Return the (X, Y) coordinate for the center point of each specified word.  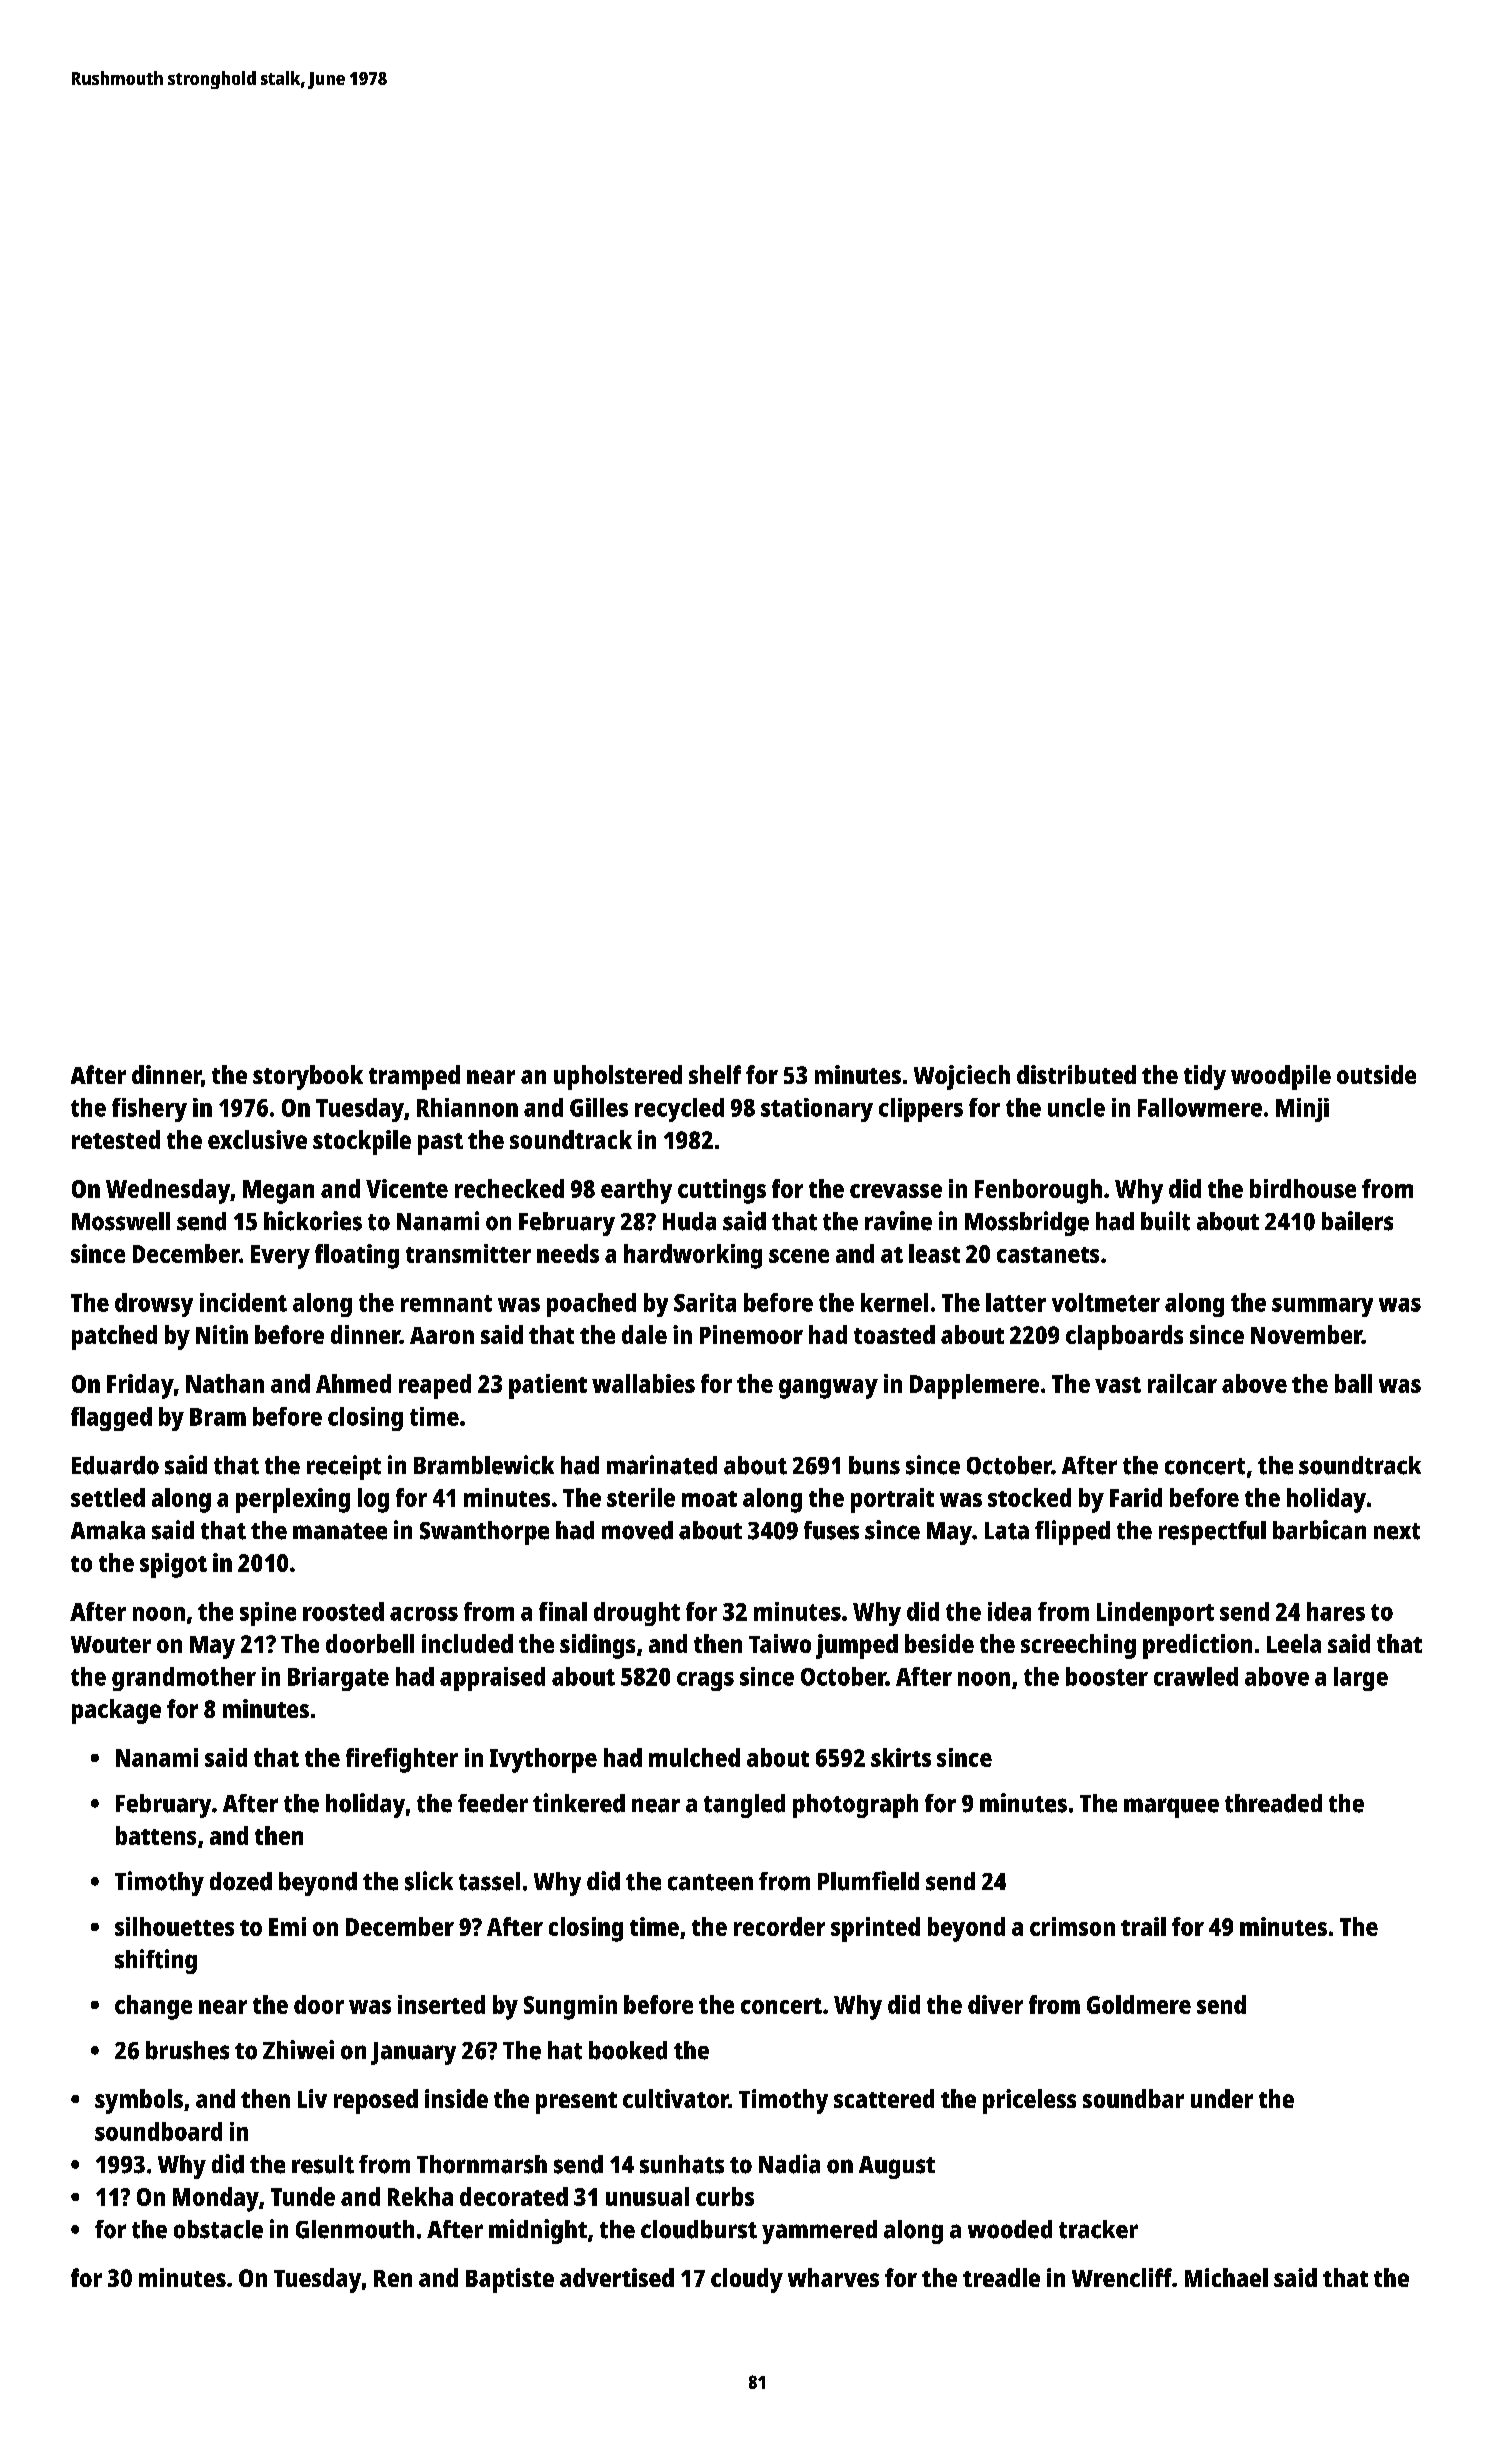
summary (1322, 1307)
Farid (1136, 1497)
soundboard (158, 2131)
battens (156, 1835)
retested (116, 1139)
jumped (857, 1646)
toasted (894, 1334)
